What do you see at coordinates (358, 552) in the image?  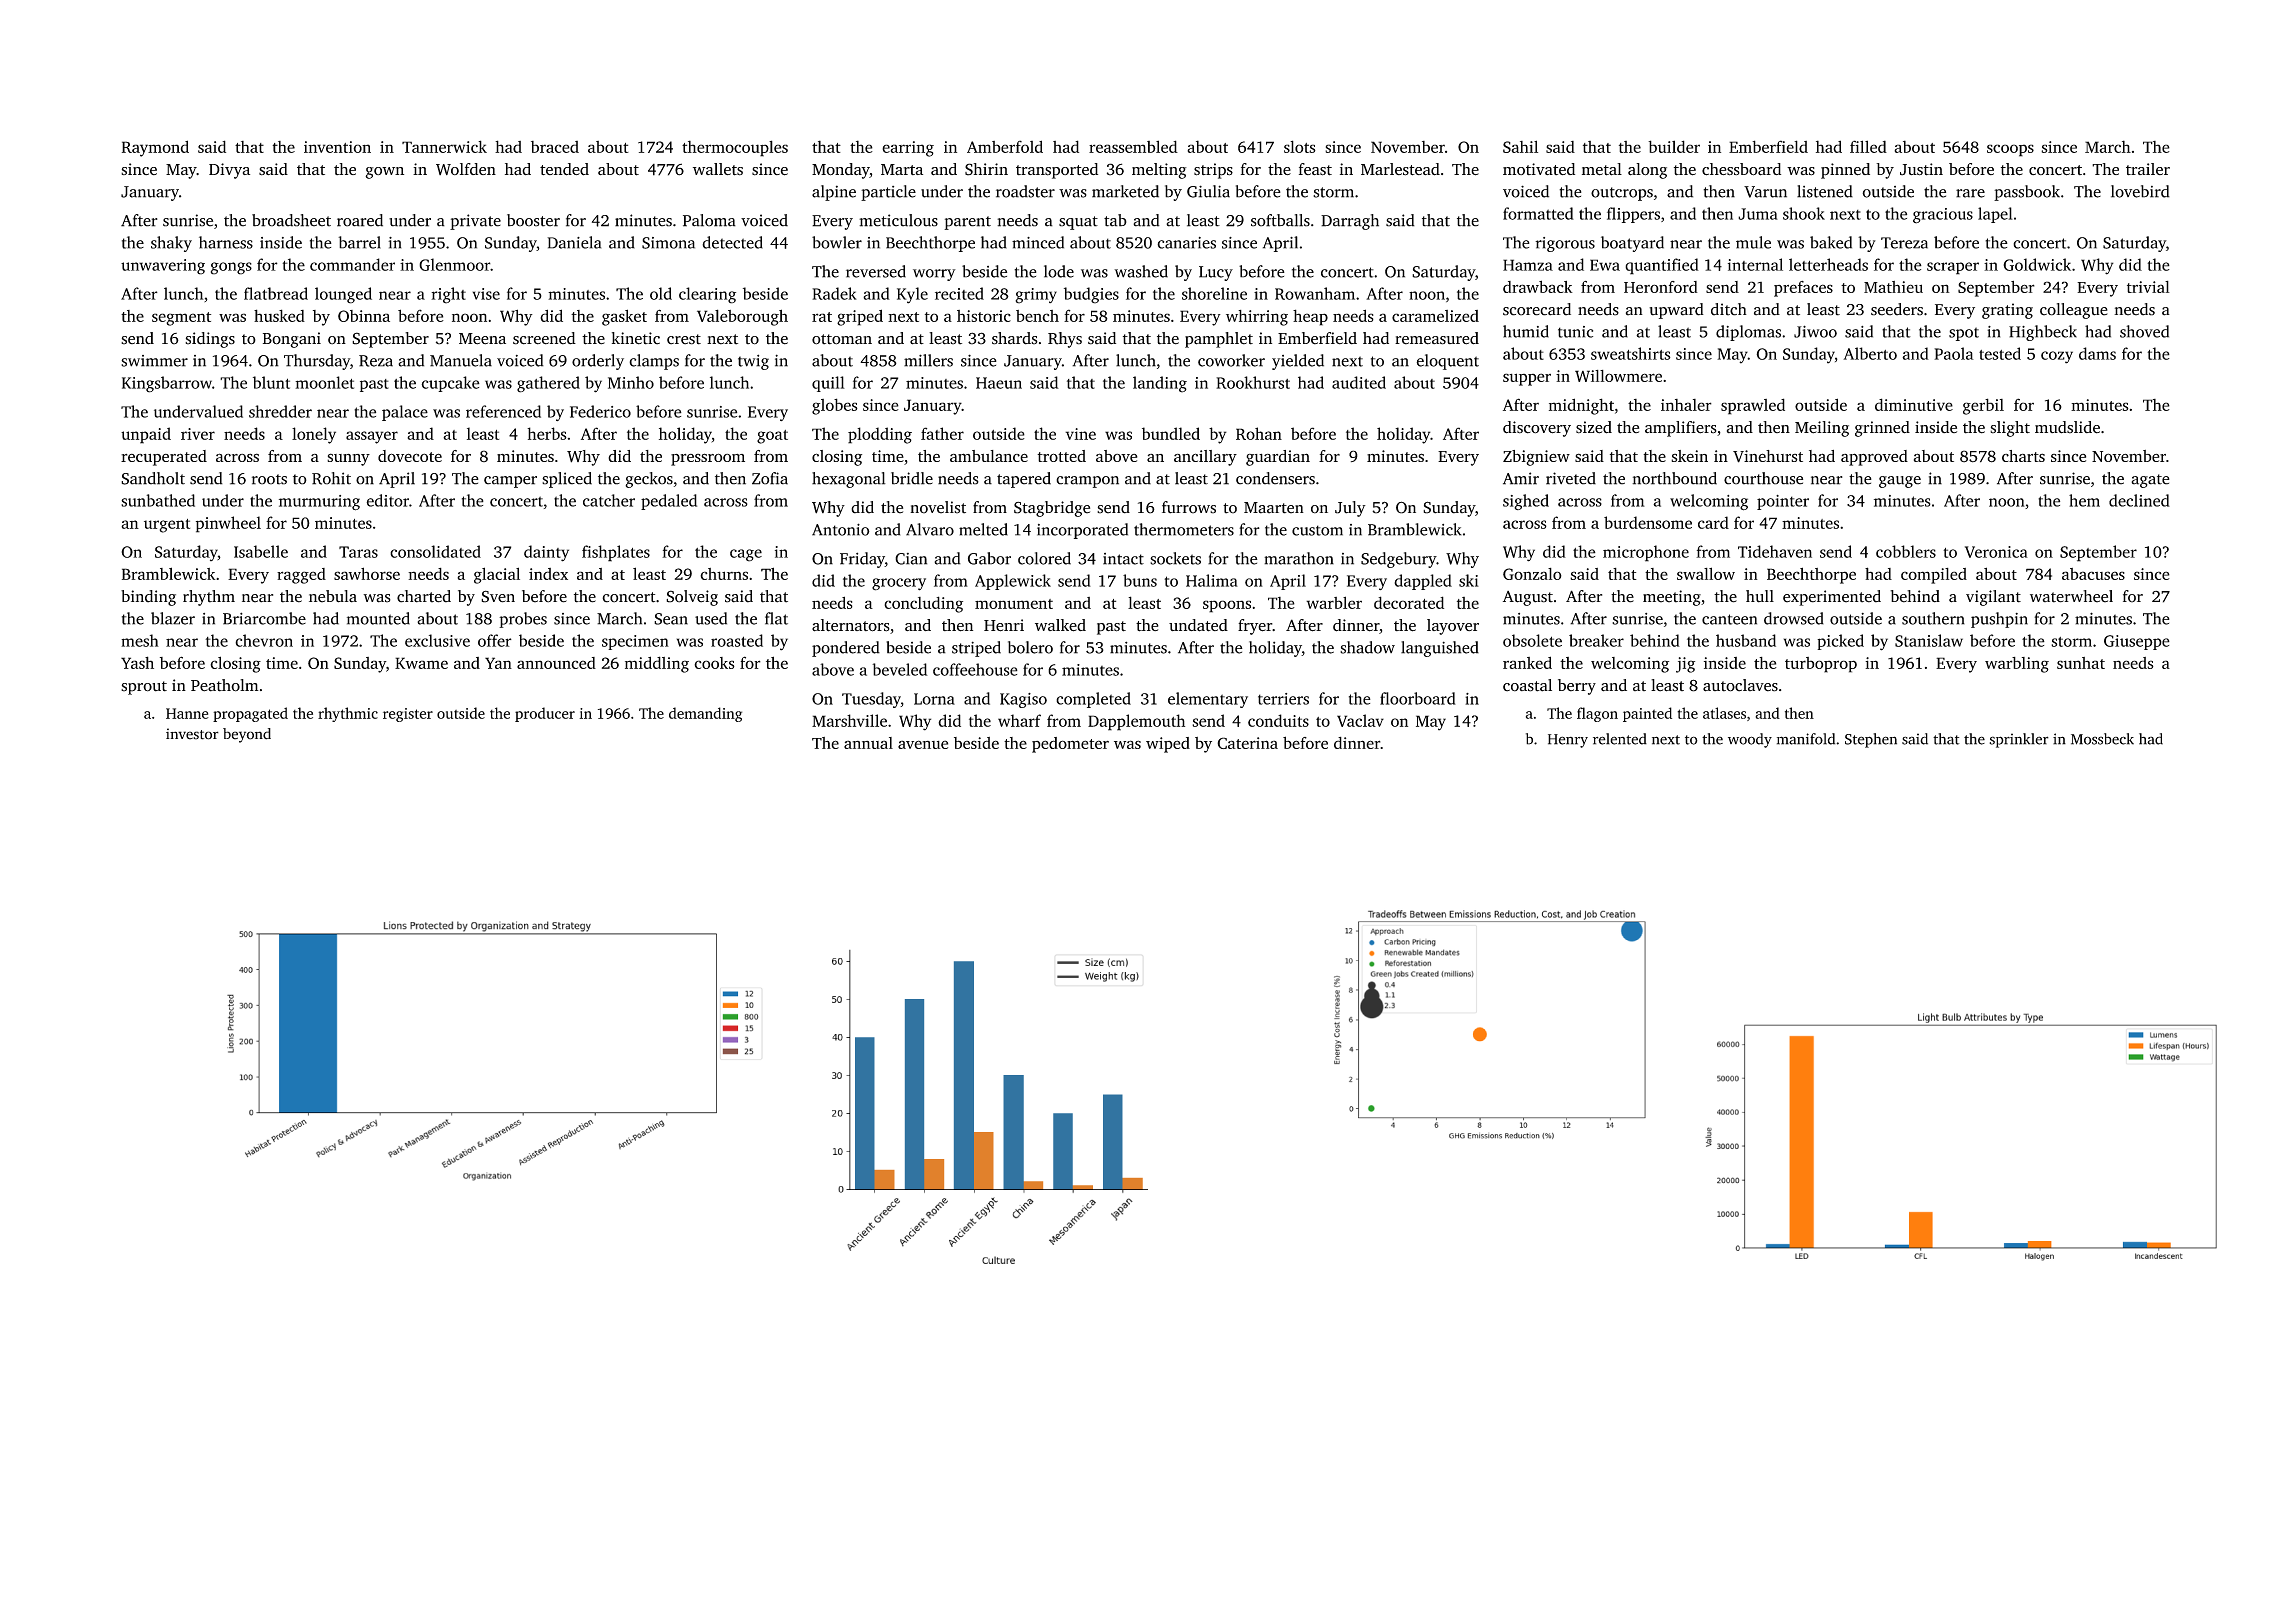 I see `Taras` at bounding box center [358, 552].
